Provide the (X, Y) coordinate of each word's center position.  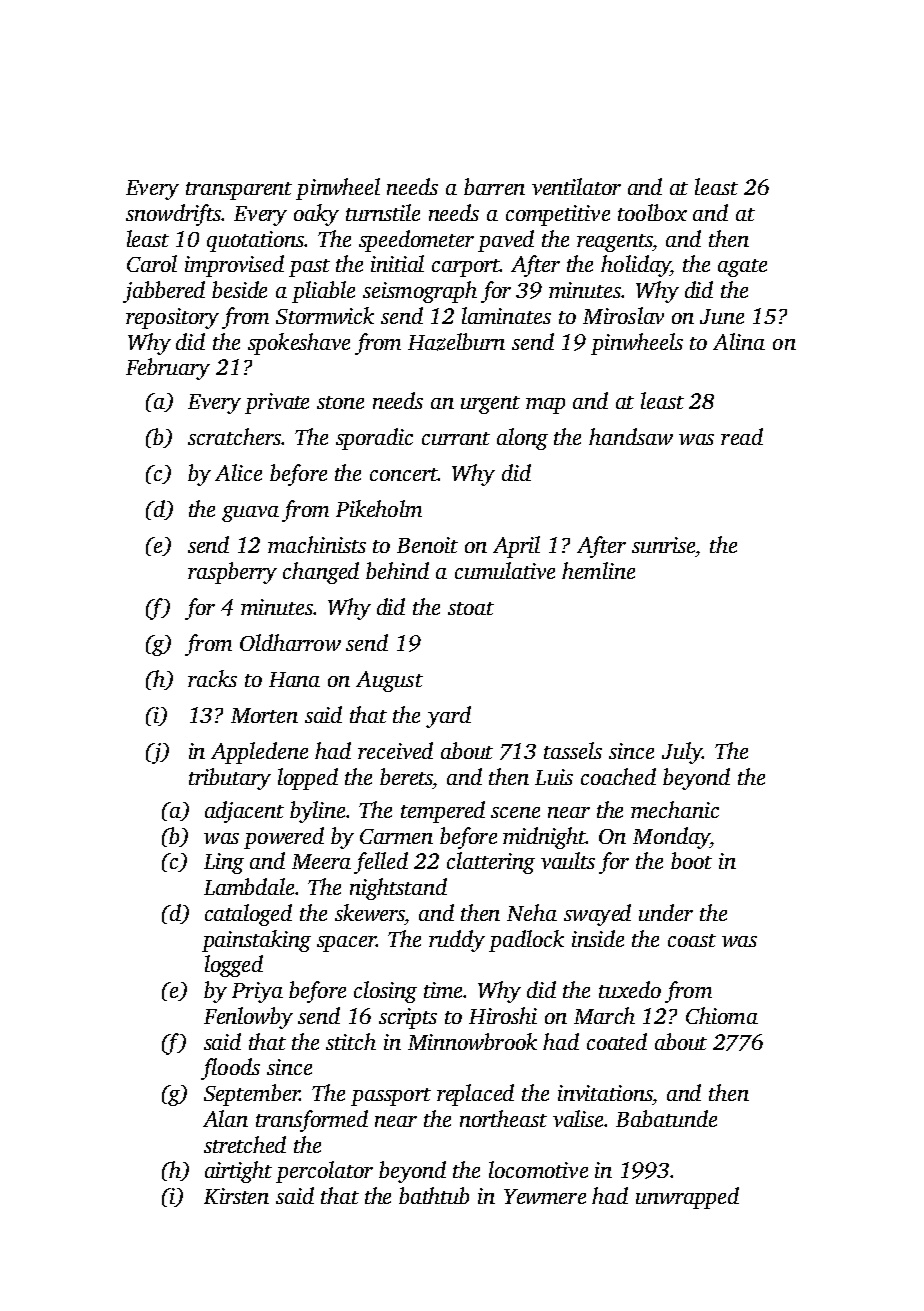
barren (494, 186)
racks (212, 678)
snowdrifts (174, 215)
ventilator (576, 186)
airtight (238, 1172)
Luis (554, 777)
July (682, 753)
